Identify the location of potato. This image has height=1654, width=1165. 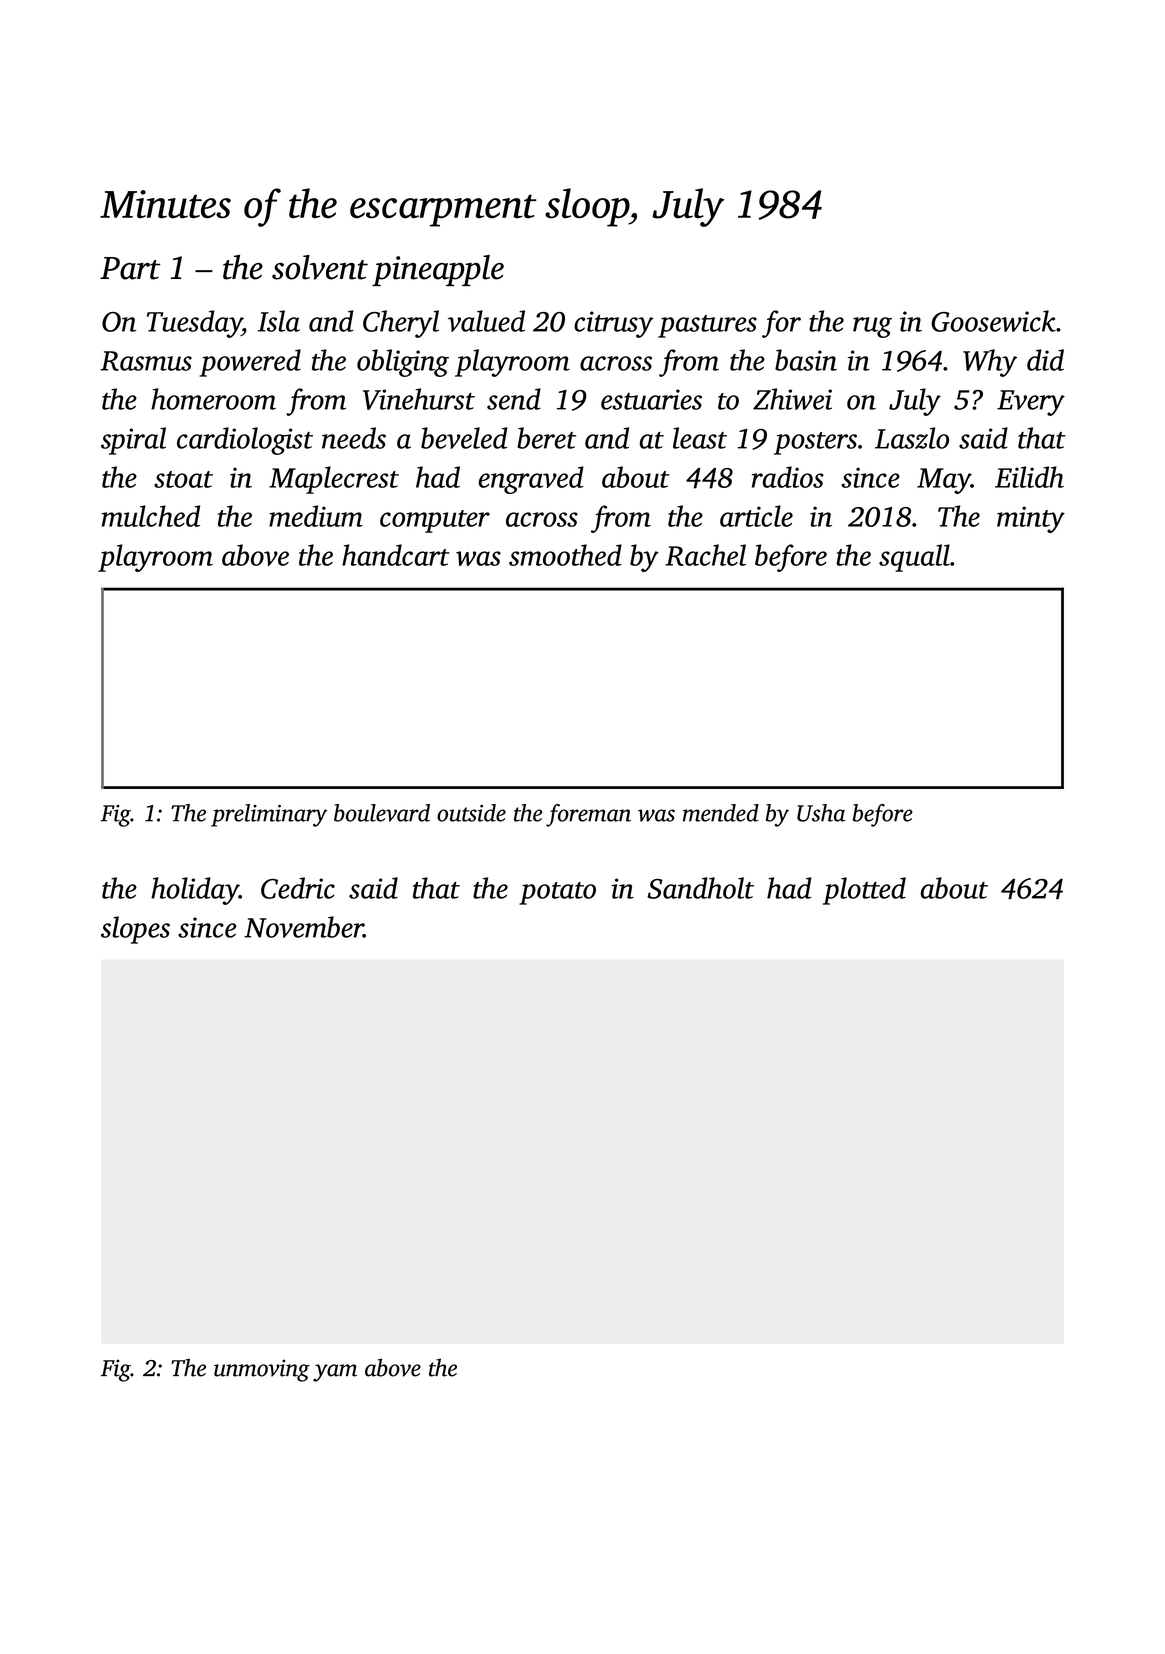
(557, 893).
